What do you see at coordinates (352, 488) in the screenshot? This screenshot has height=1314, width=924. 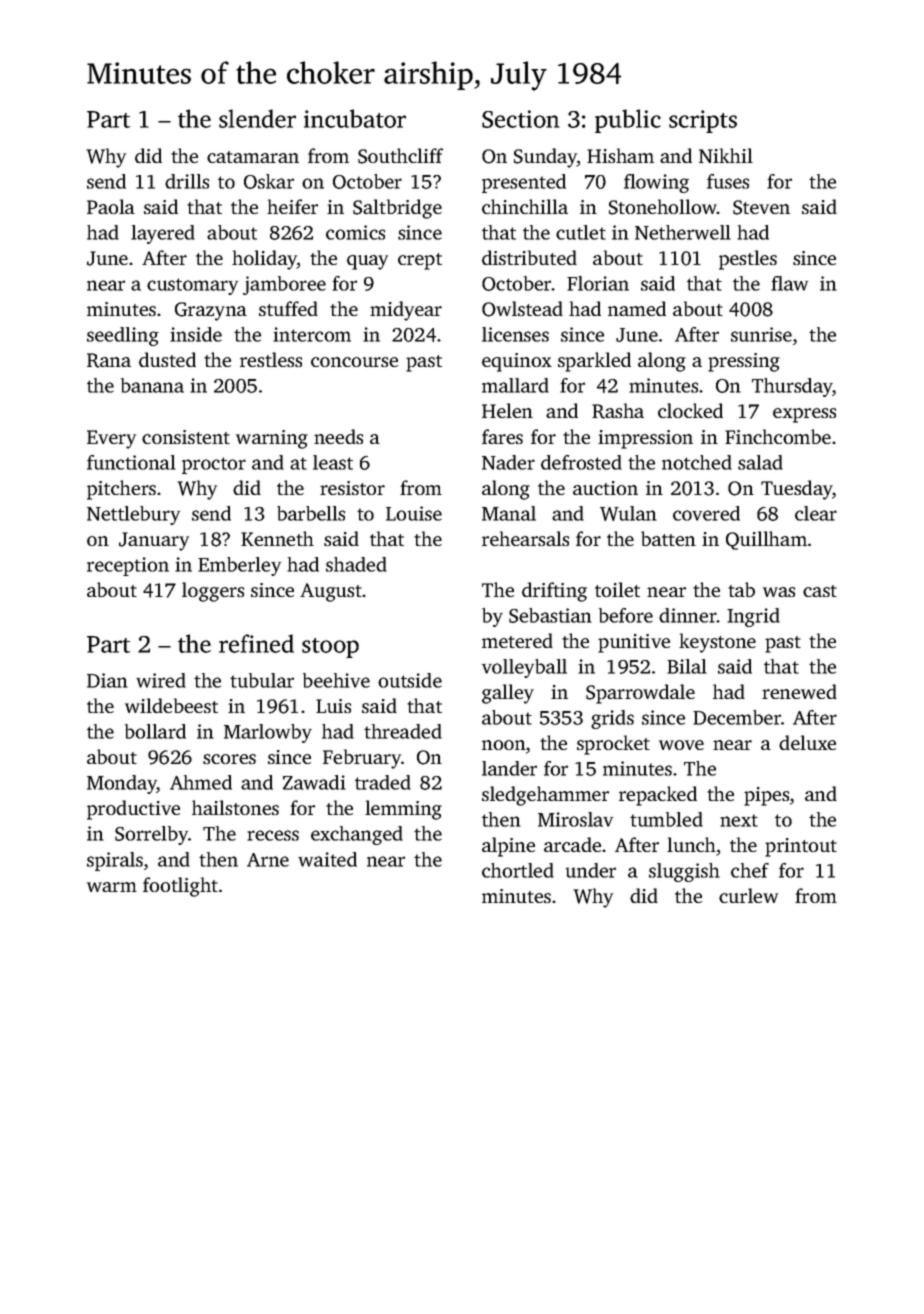 I see `resistor` at bounding box center [352, 488].
